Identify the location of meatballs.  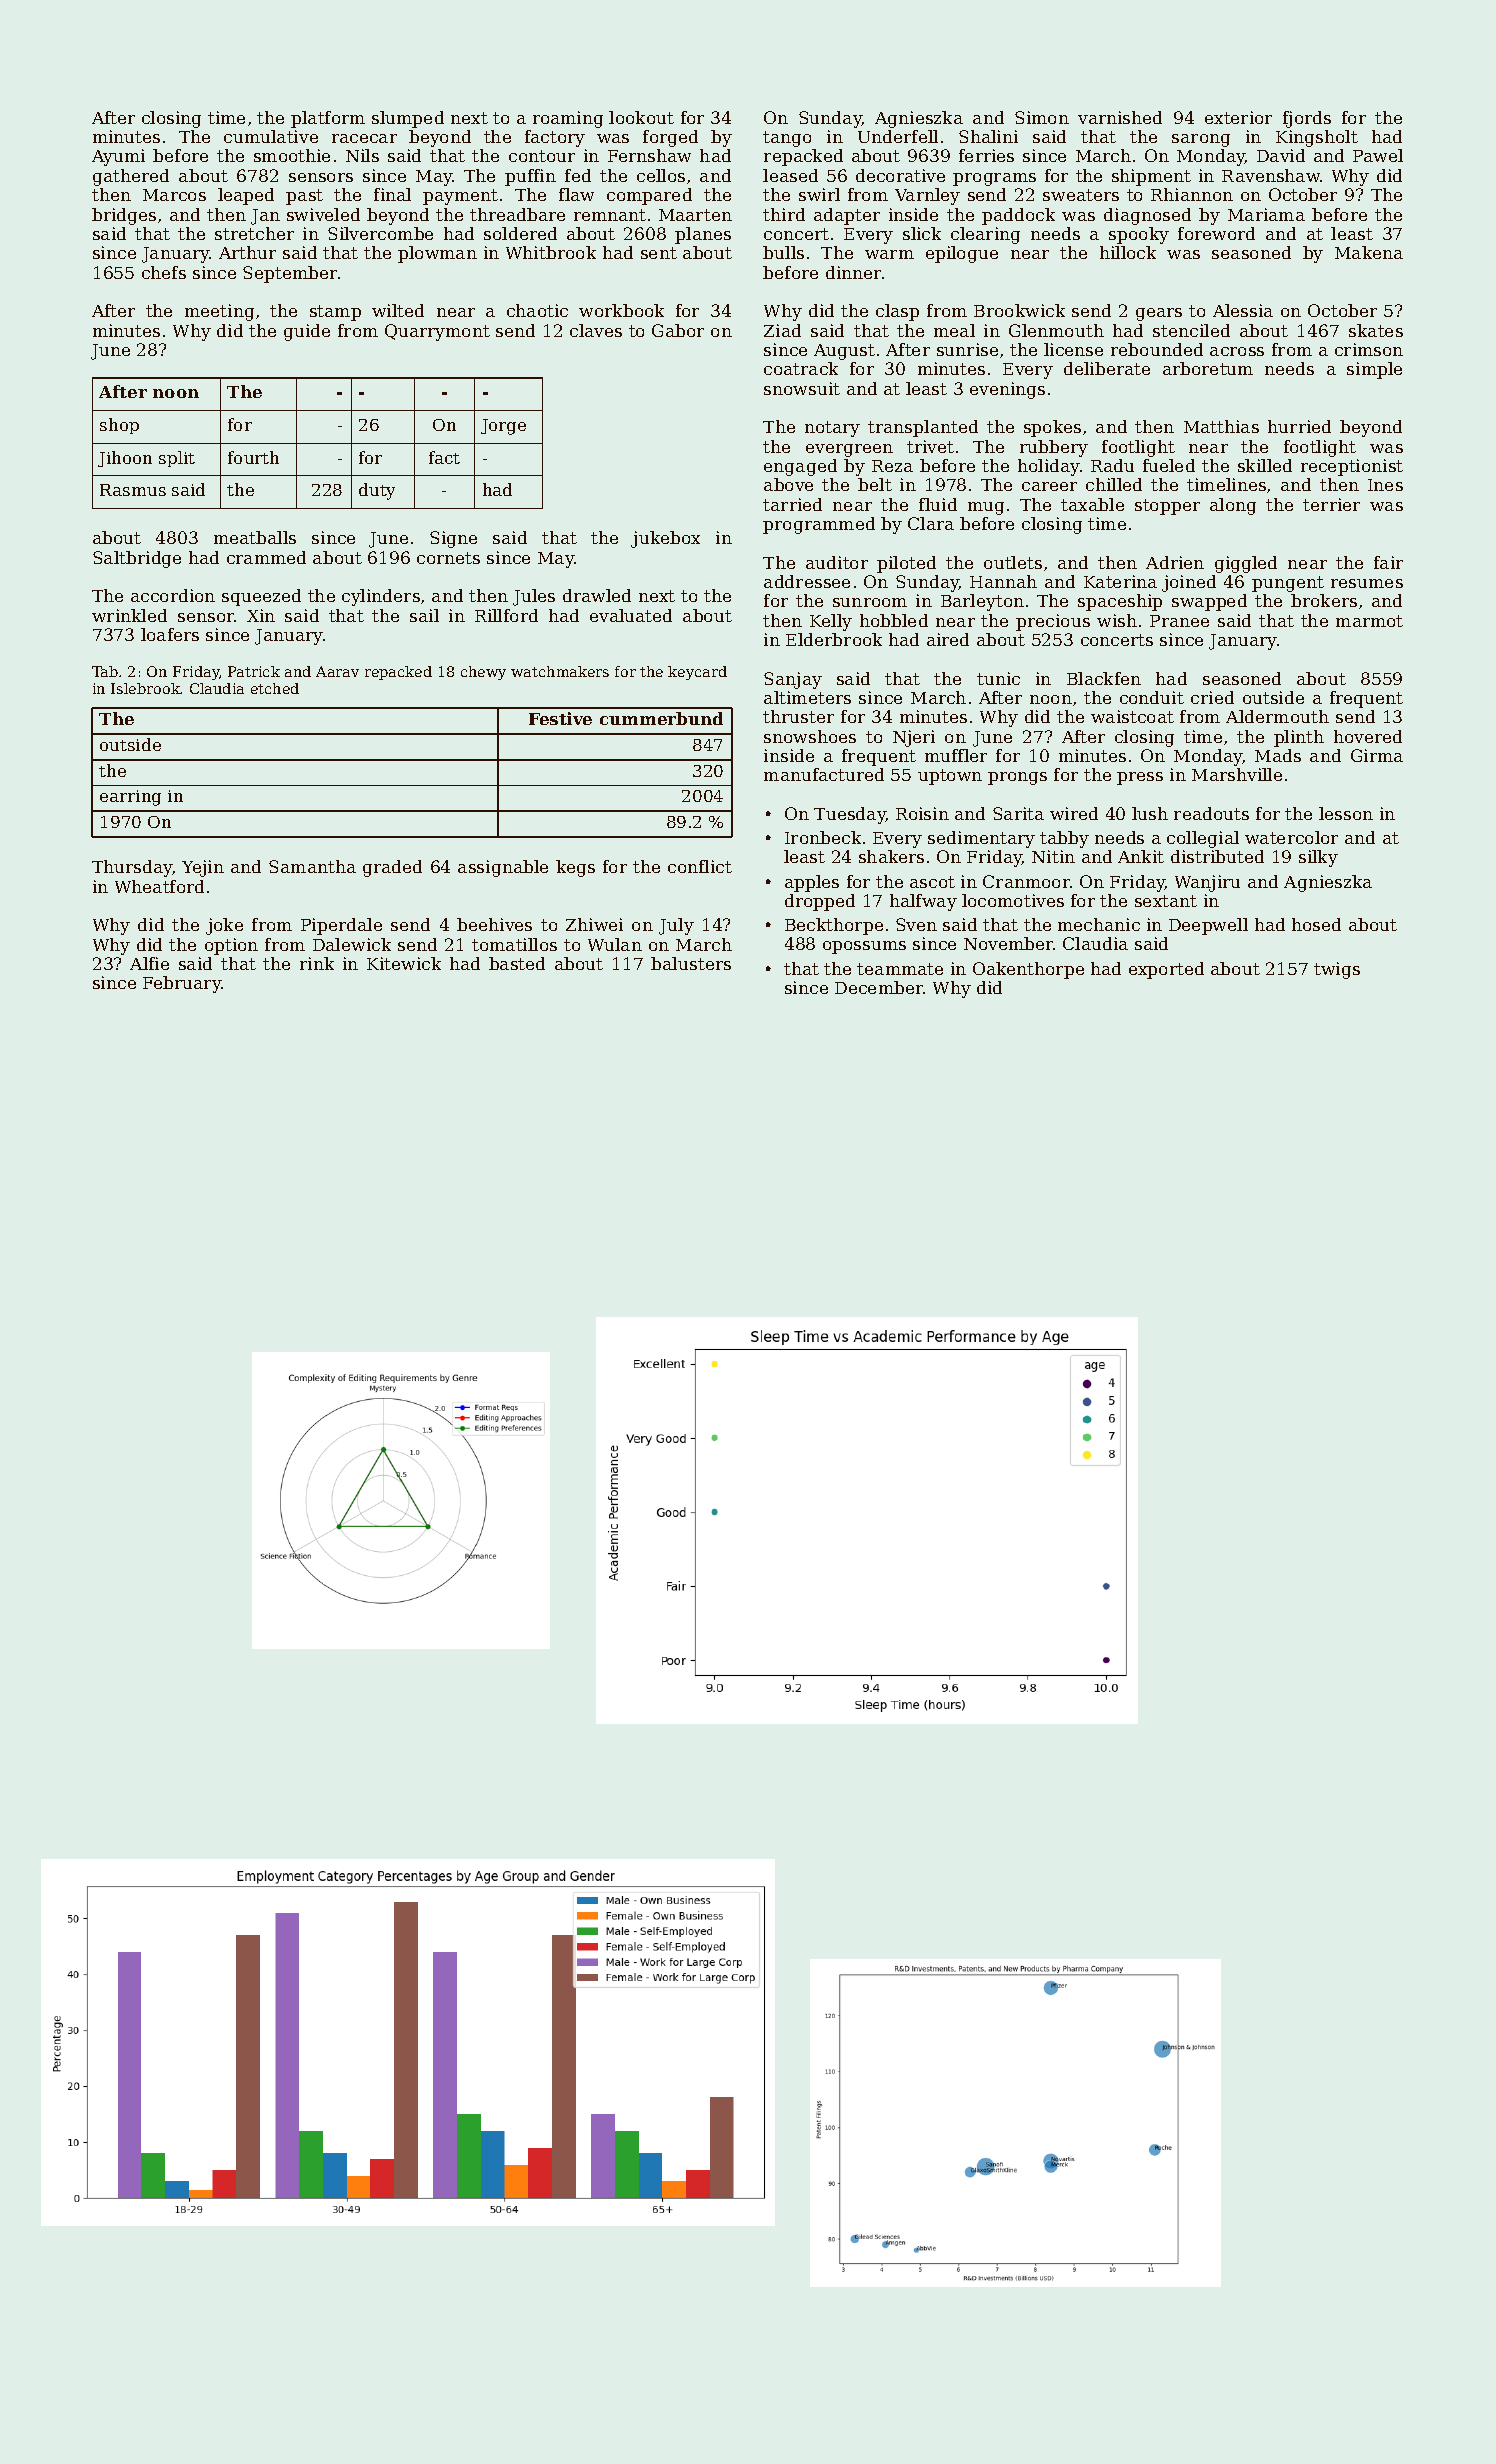
(255, 537).
